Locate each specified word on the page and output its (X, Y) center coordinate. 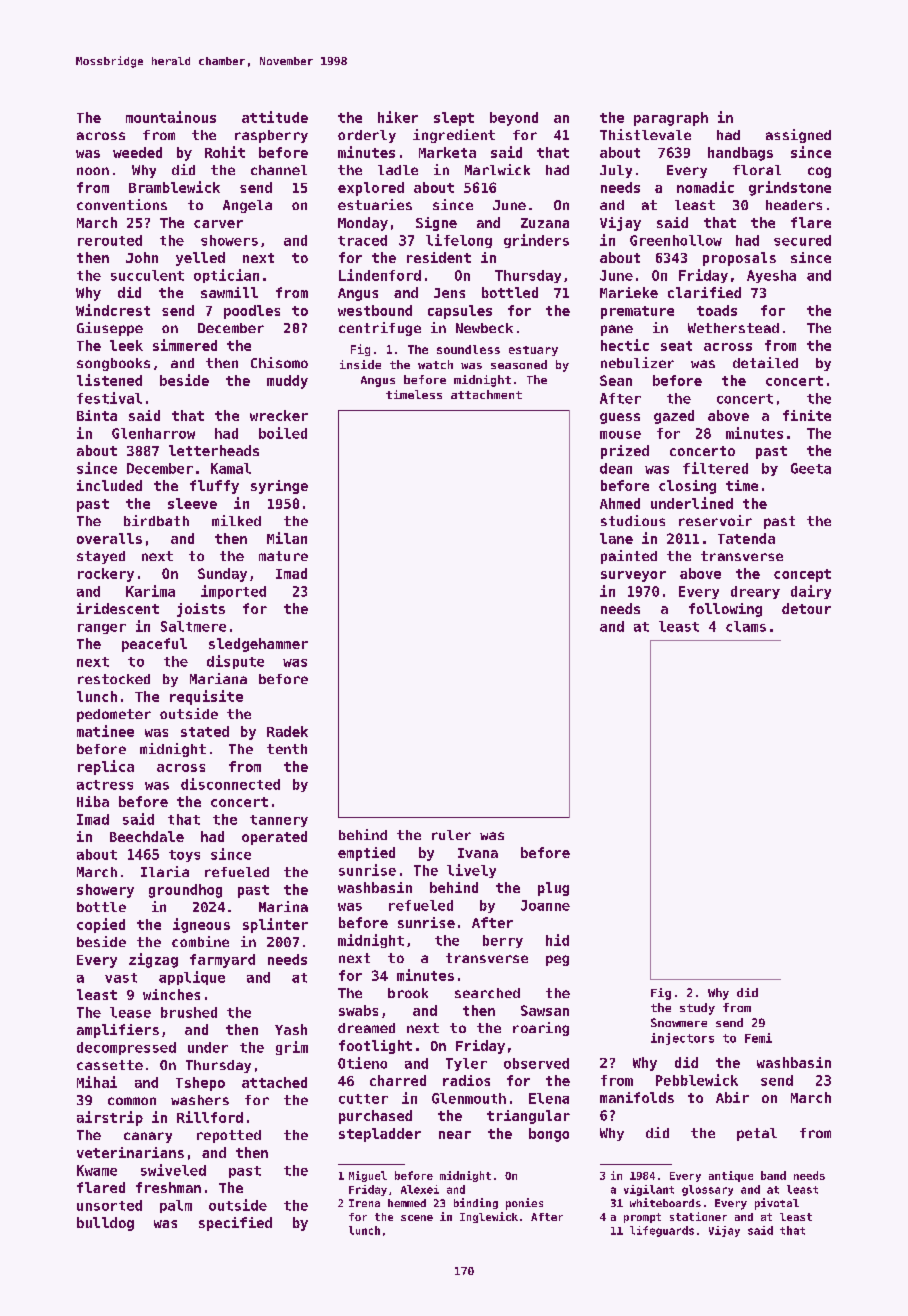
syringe (279, 487)
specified (235, 1224)
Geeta (811, 468)
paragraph (671, 119)
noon (93, 171)
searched (487, 993)
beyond (514, 119)
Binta (97, 415)
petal (757, 1134)
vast (121, 978)
